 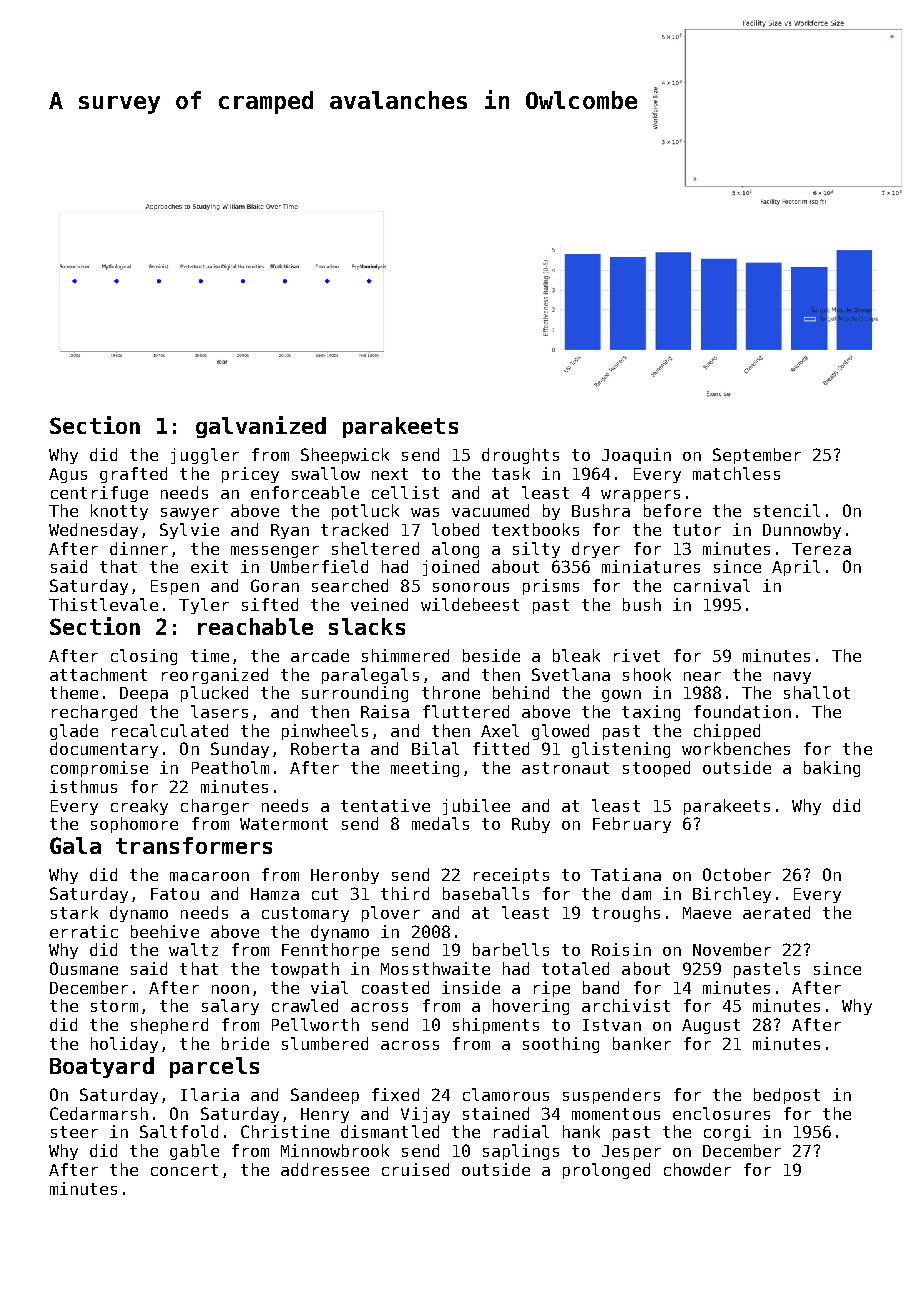 What do you see at coordinates (133, 475) in the screenshot?
I see `grafted` at bounding box center [133, 475].
